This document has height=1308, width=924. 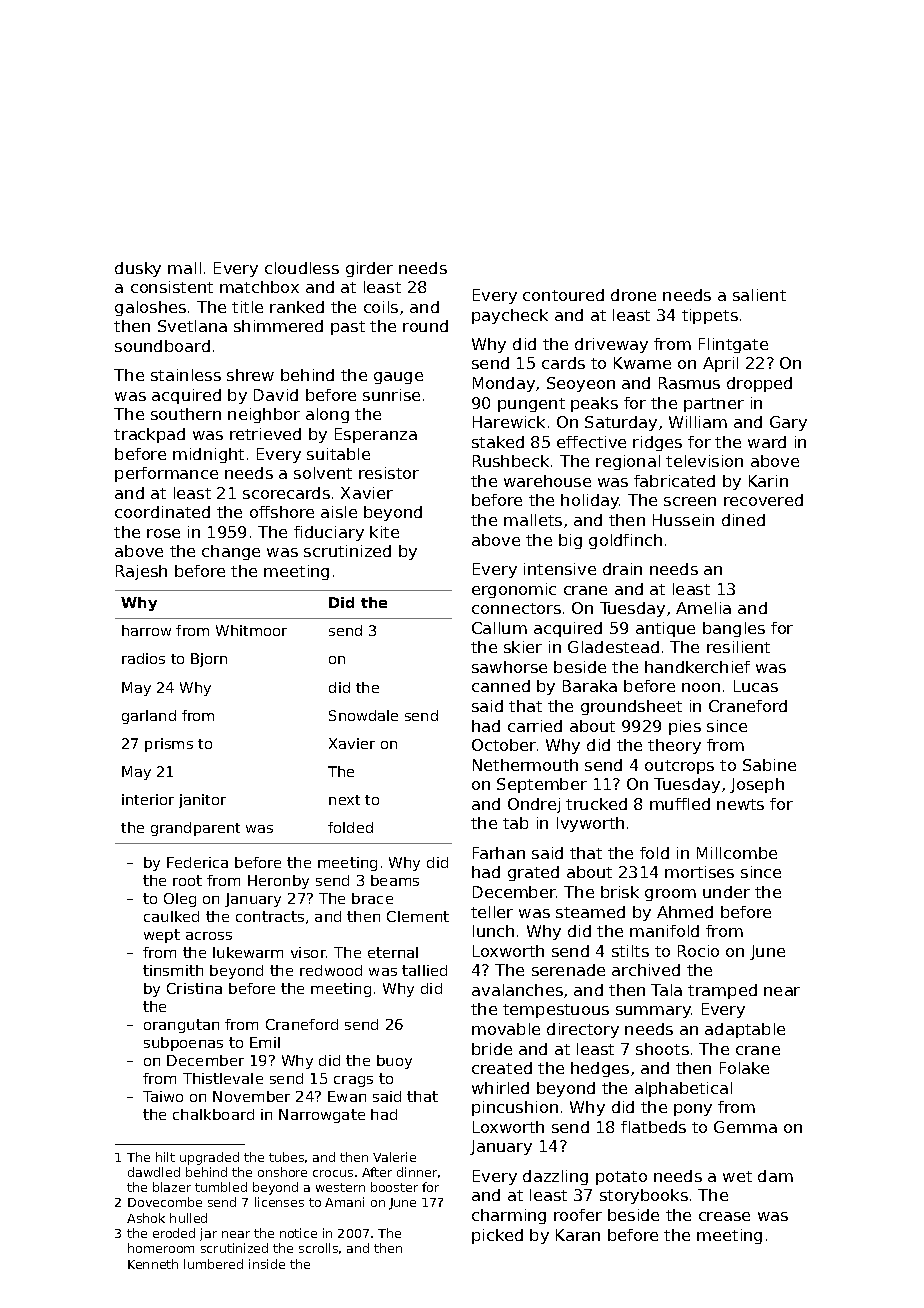 I want to click on Oleg, so click(x=180, y=900).
